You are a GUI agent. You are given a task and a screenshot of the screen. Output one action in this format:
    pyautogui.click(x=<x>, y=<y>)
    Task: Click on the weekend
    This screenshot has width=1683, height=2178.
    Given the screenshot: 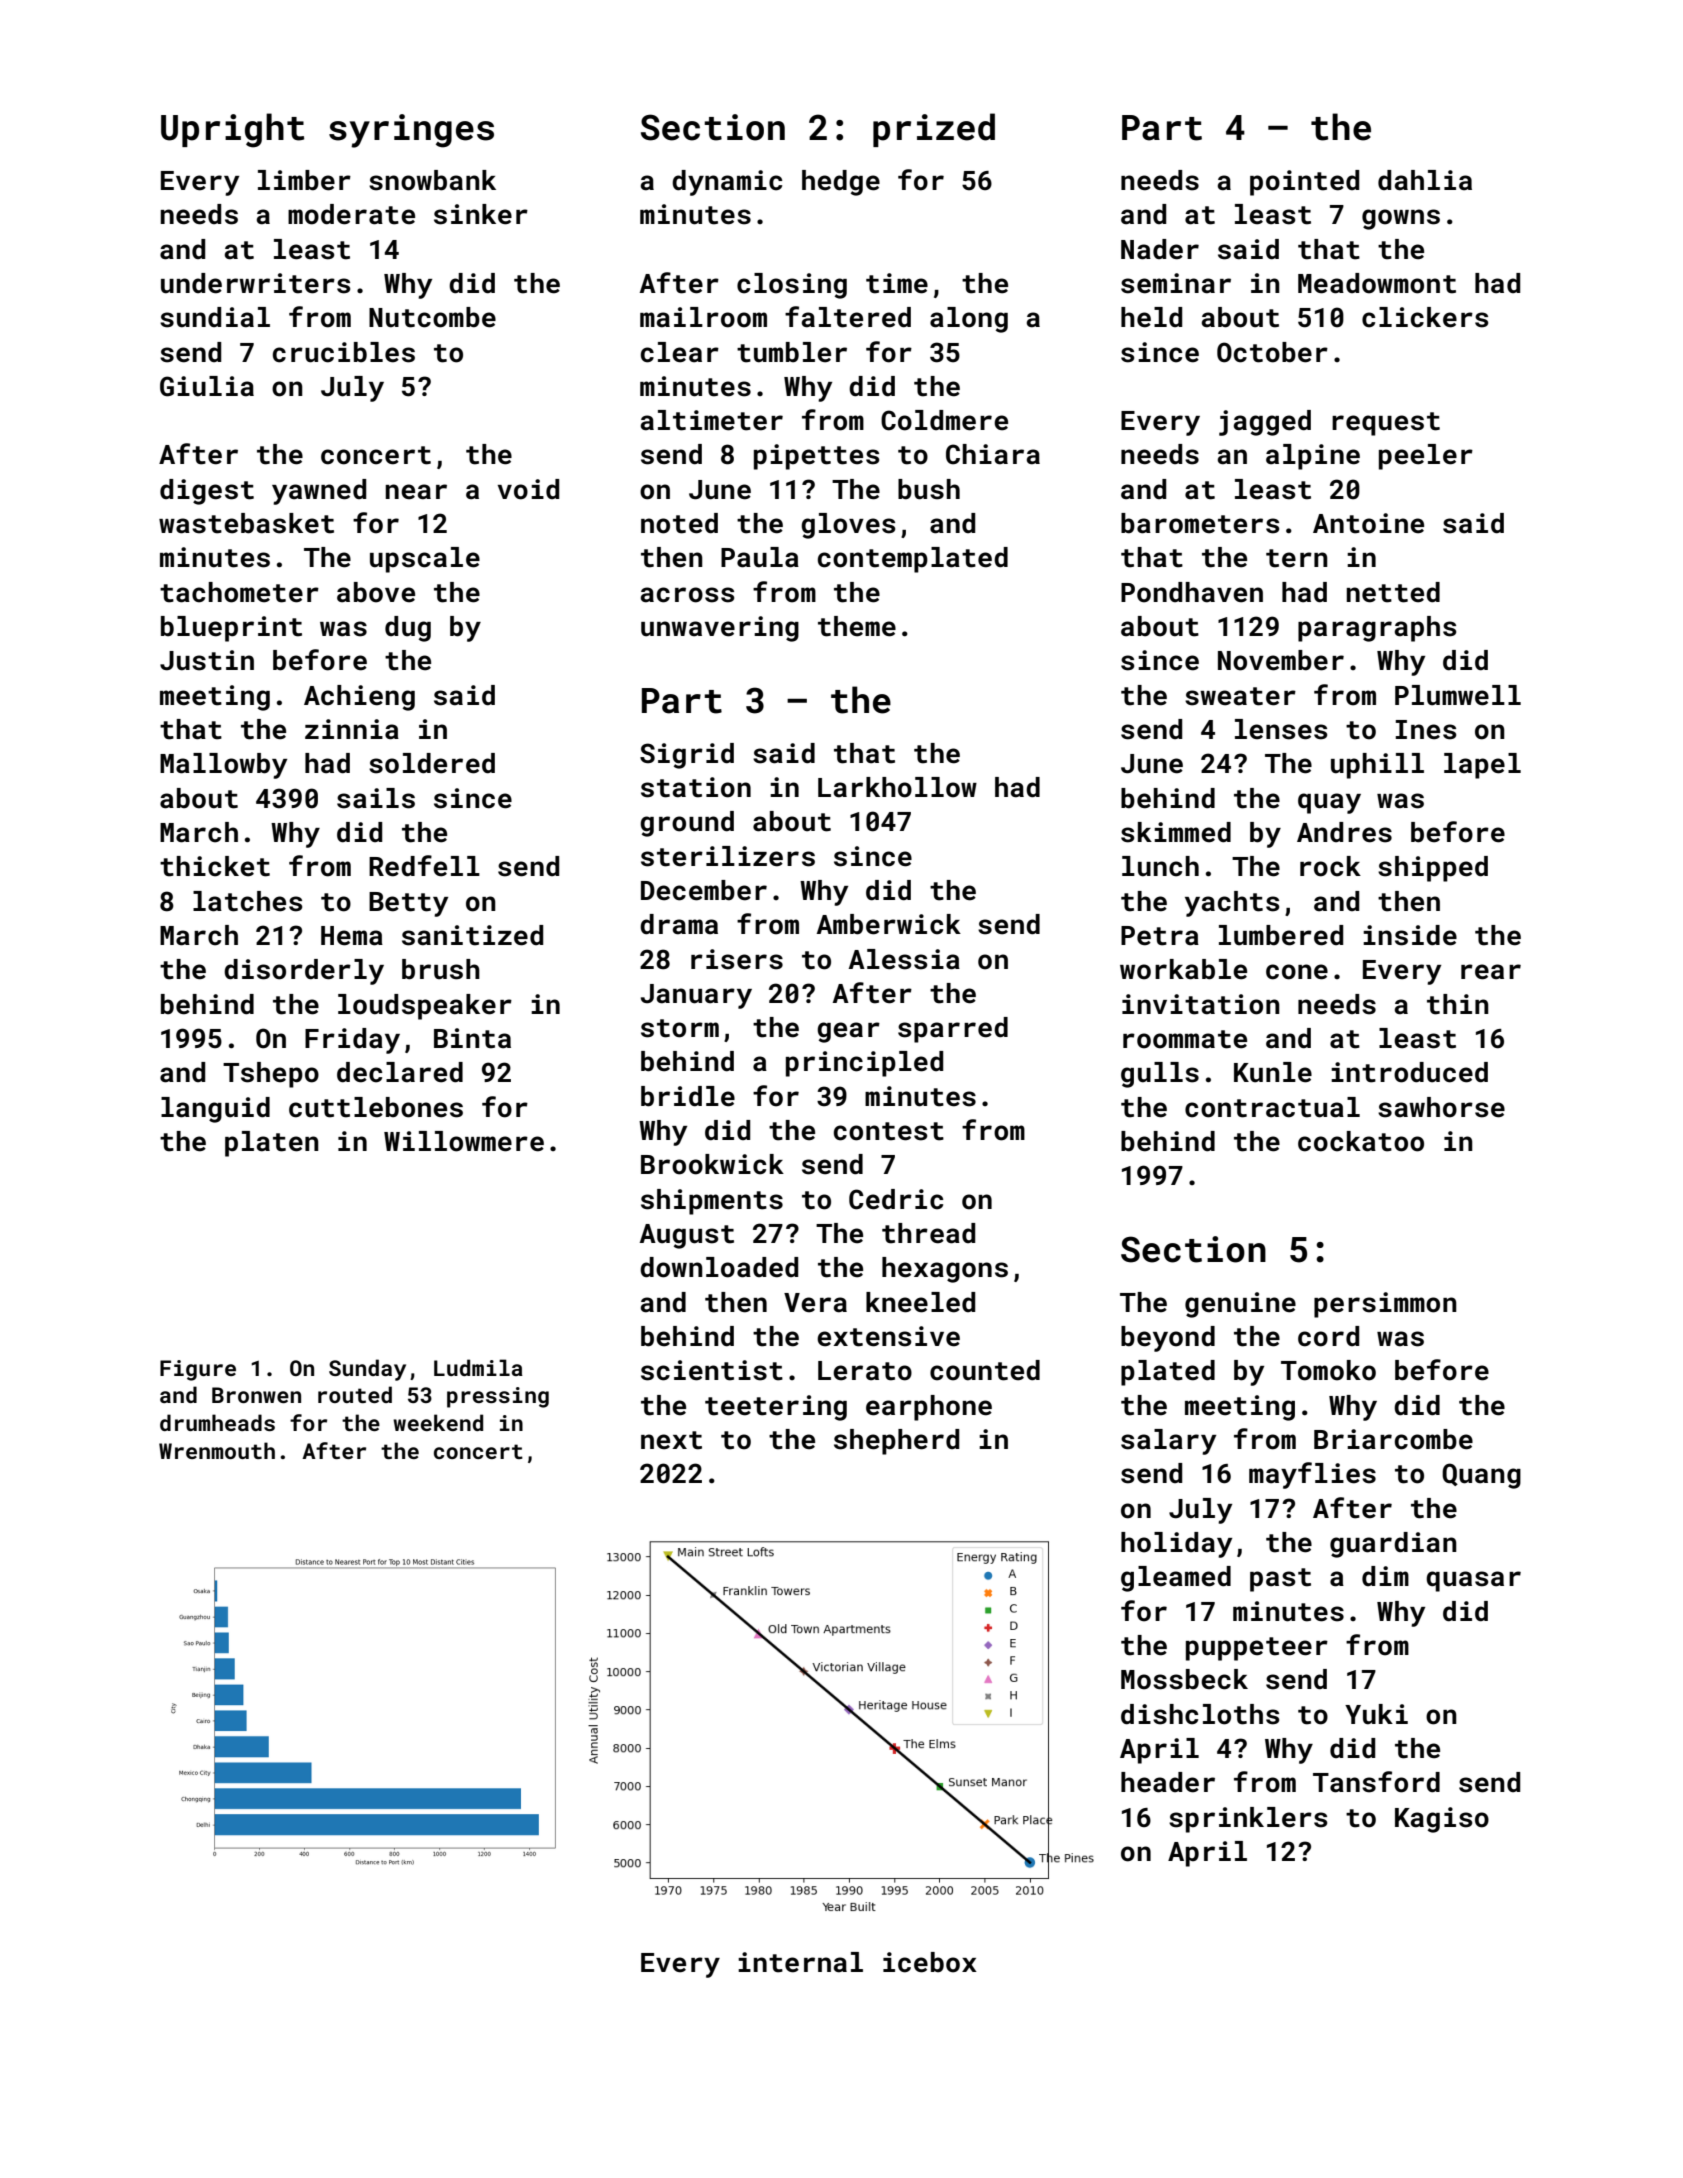 What is the action you would take?
    pyautogui.click(x=438, y=1422)
